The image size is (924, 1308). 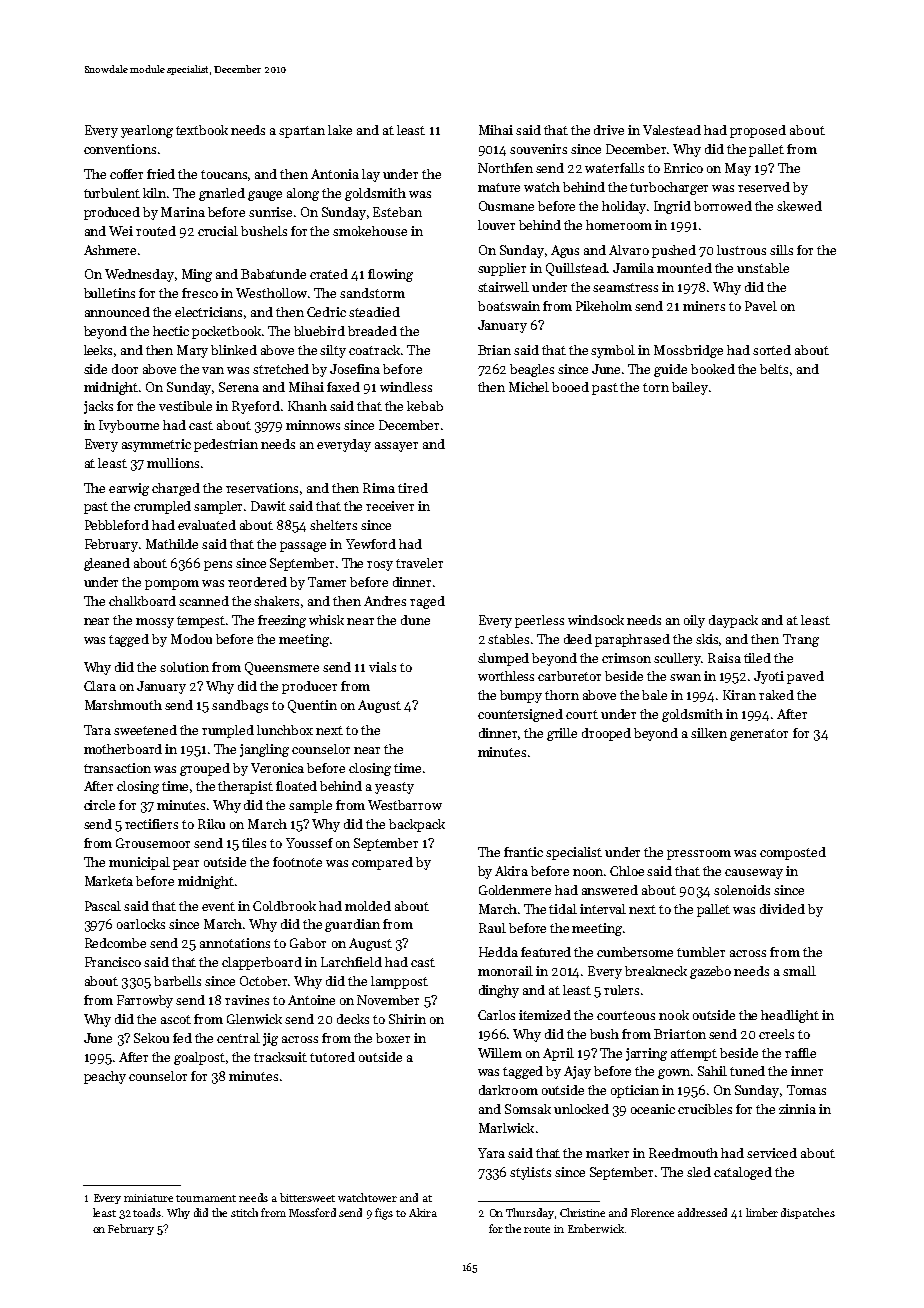 What do you see at coordinates (530, 1213) in the screenshot?
I see `Thursday` at bounding box center [530, 1213].
